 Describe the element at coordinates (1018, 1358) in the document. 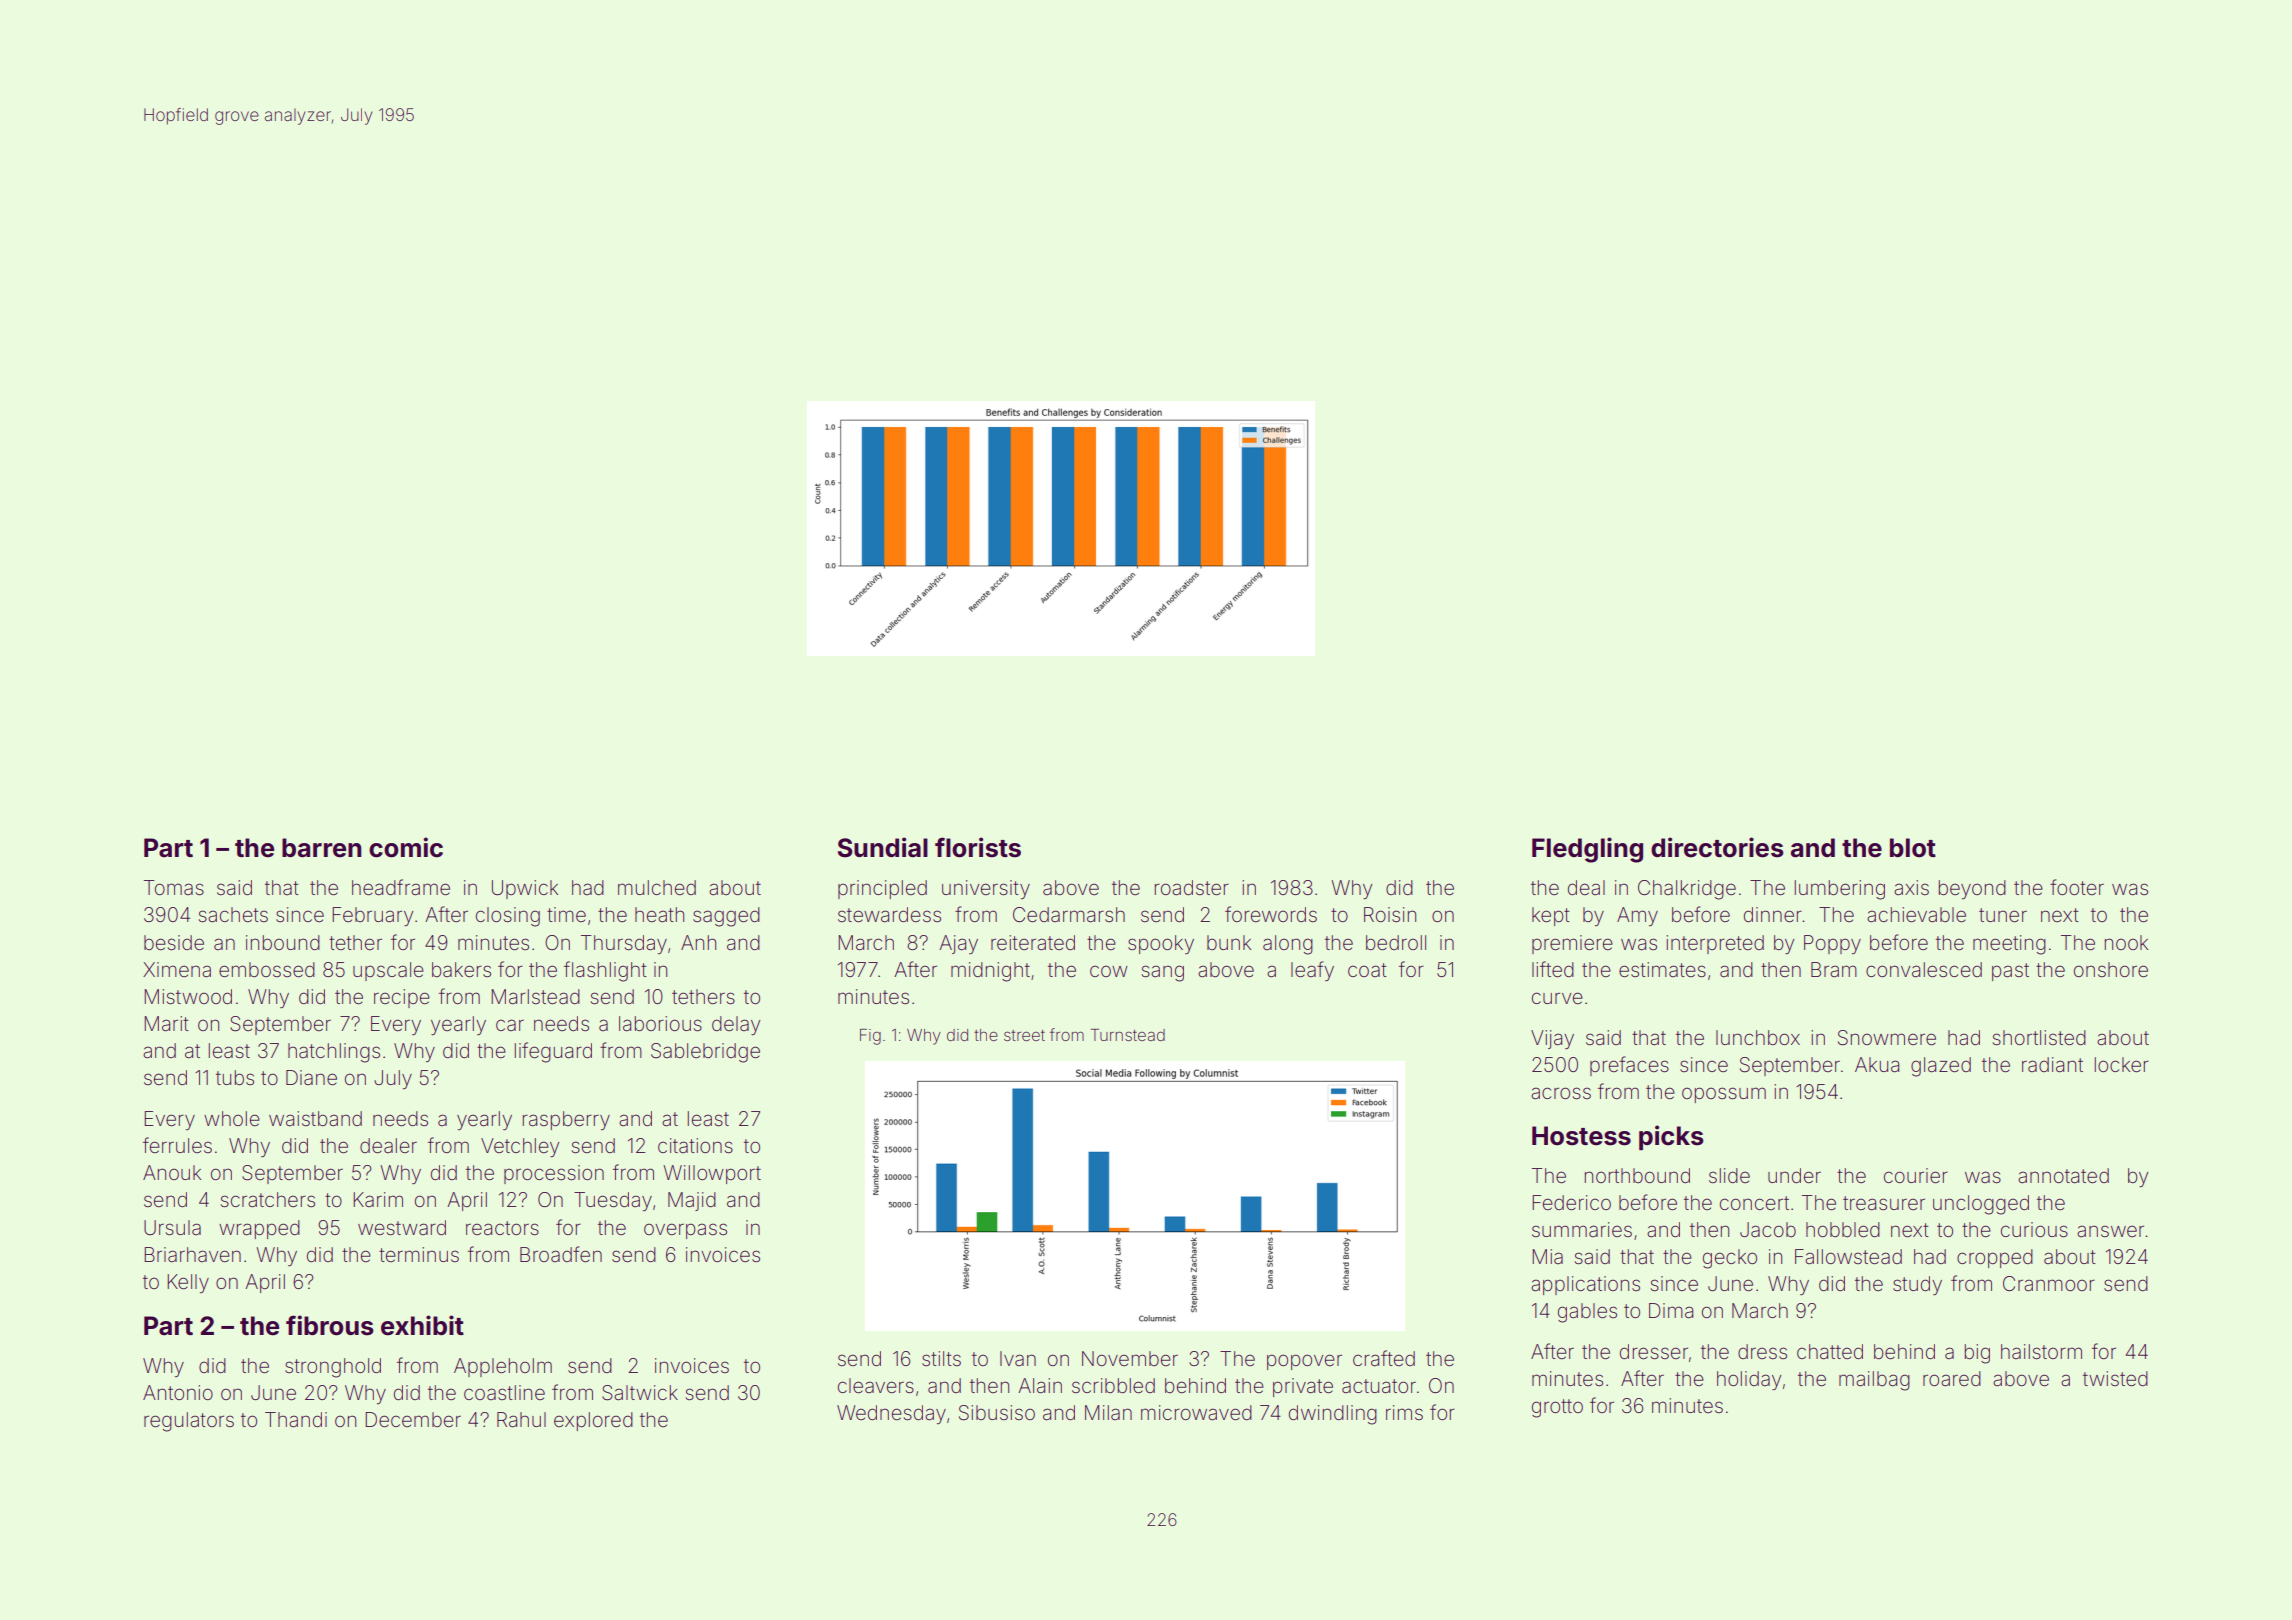

I see `Ivan` at that location.
